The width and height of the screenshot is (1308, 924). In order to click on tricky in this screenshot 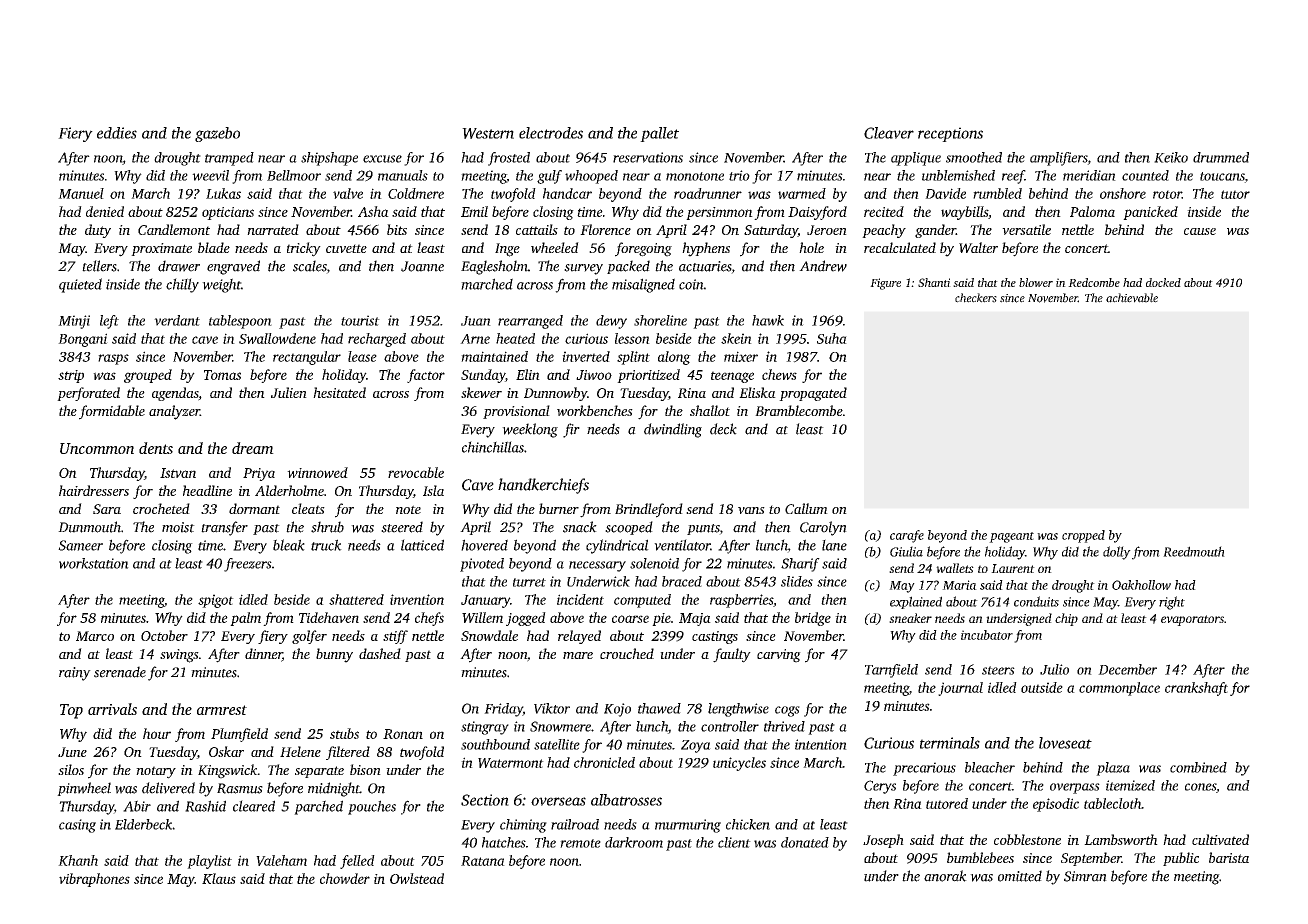, I will do `click(304, 249)`.
